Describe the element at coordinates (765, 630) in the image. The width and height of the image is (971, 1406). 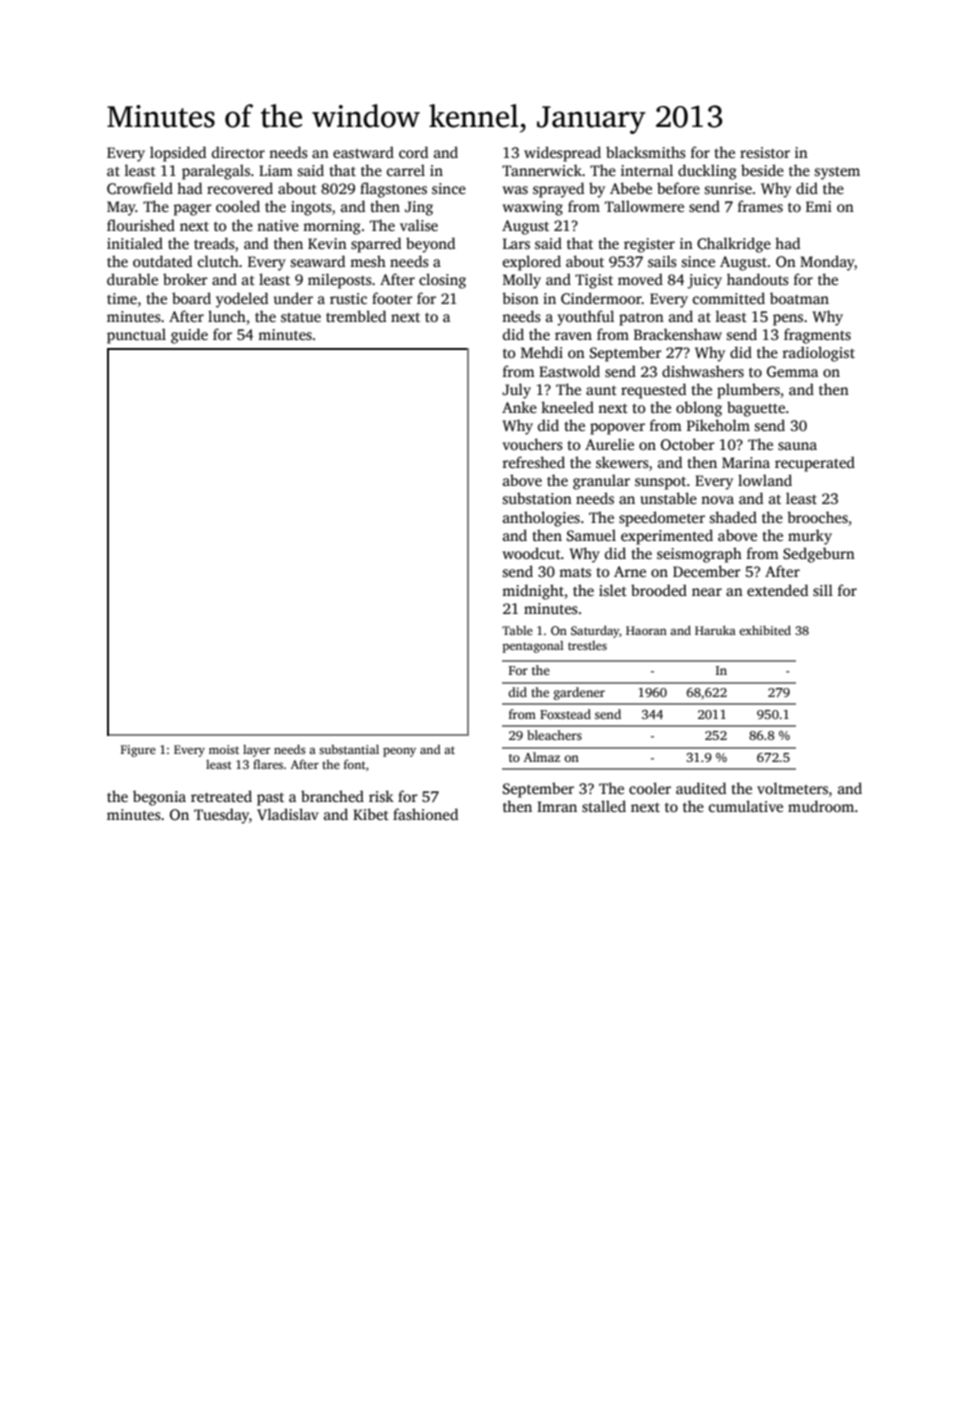
I see `exhibited` at that location.
